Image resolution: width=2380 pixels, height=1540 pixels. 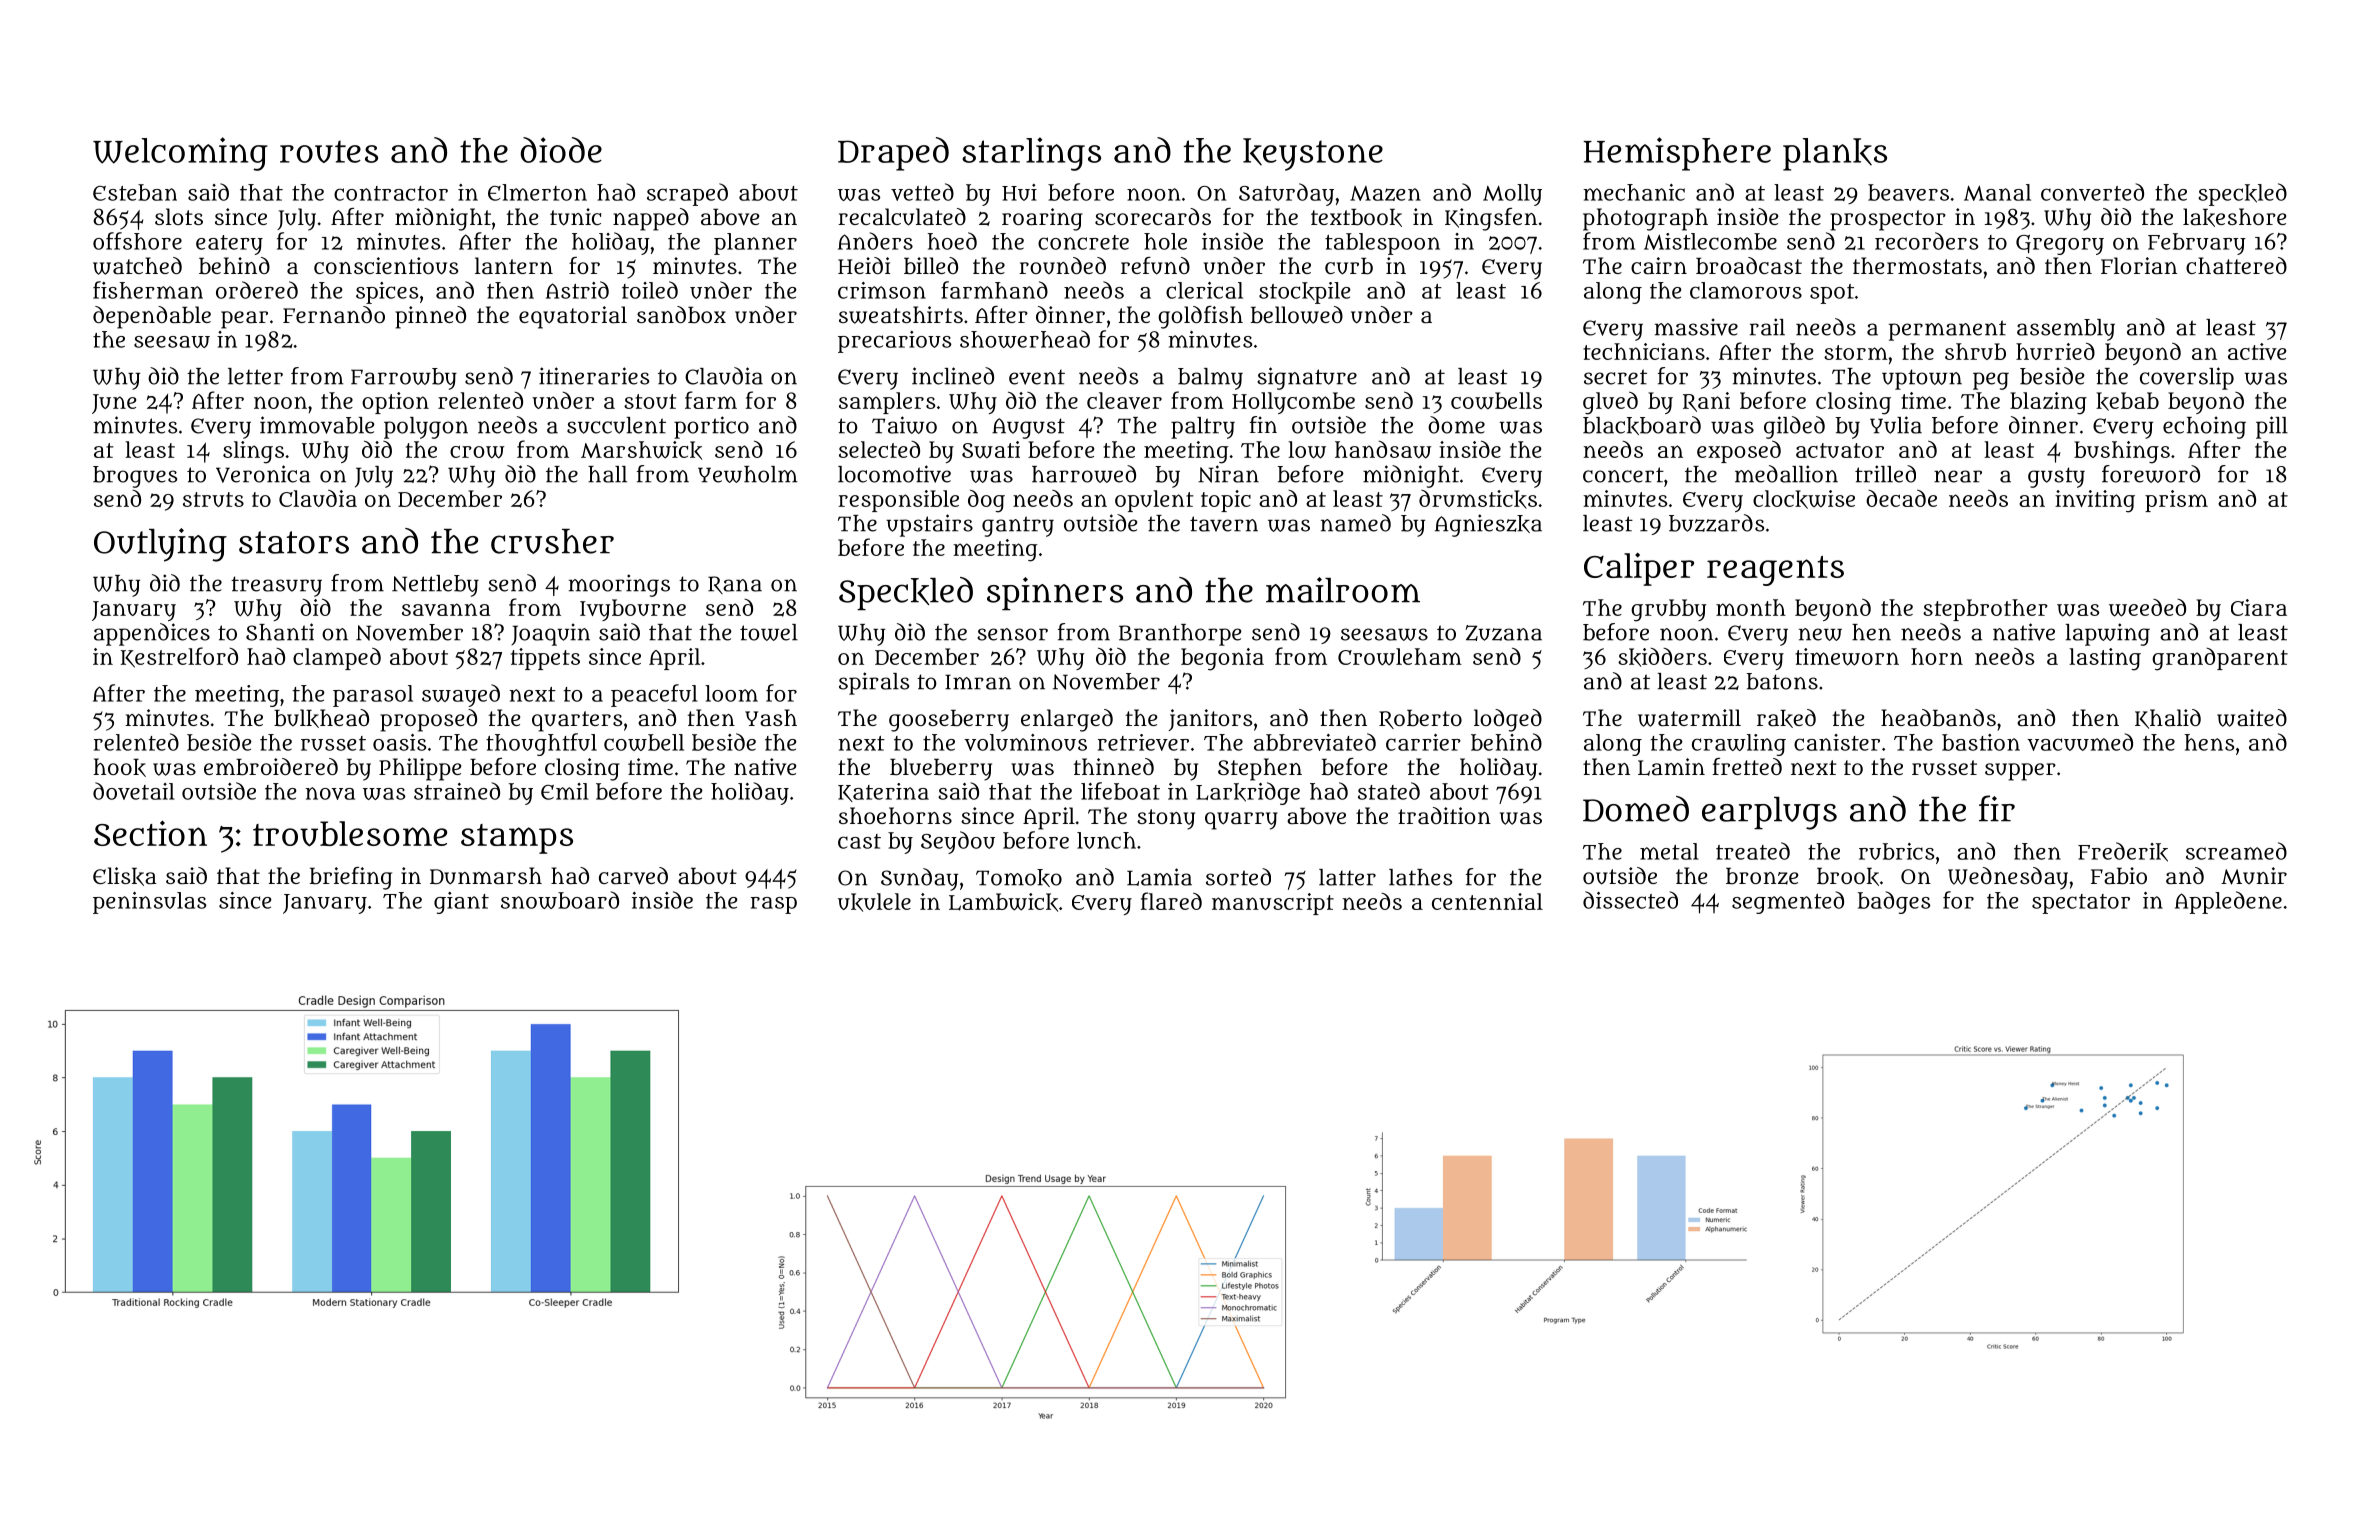 I want to click on gooseberry, so click(x=949, y=721).
